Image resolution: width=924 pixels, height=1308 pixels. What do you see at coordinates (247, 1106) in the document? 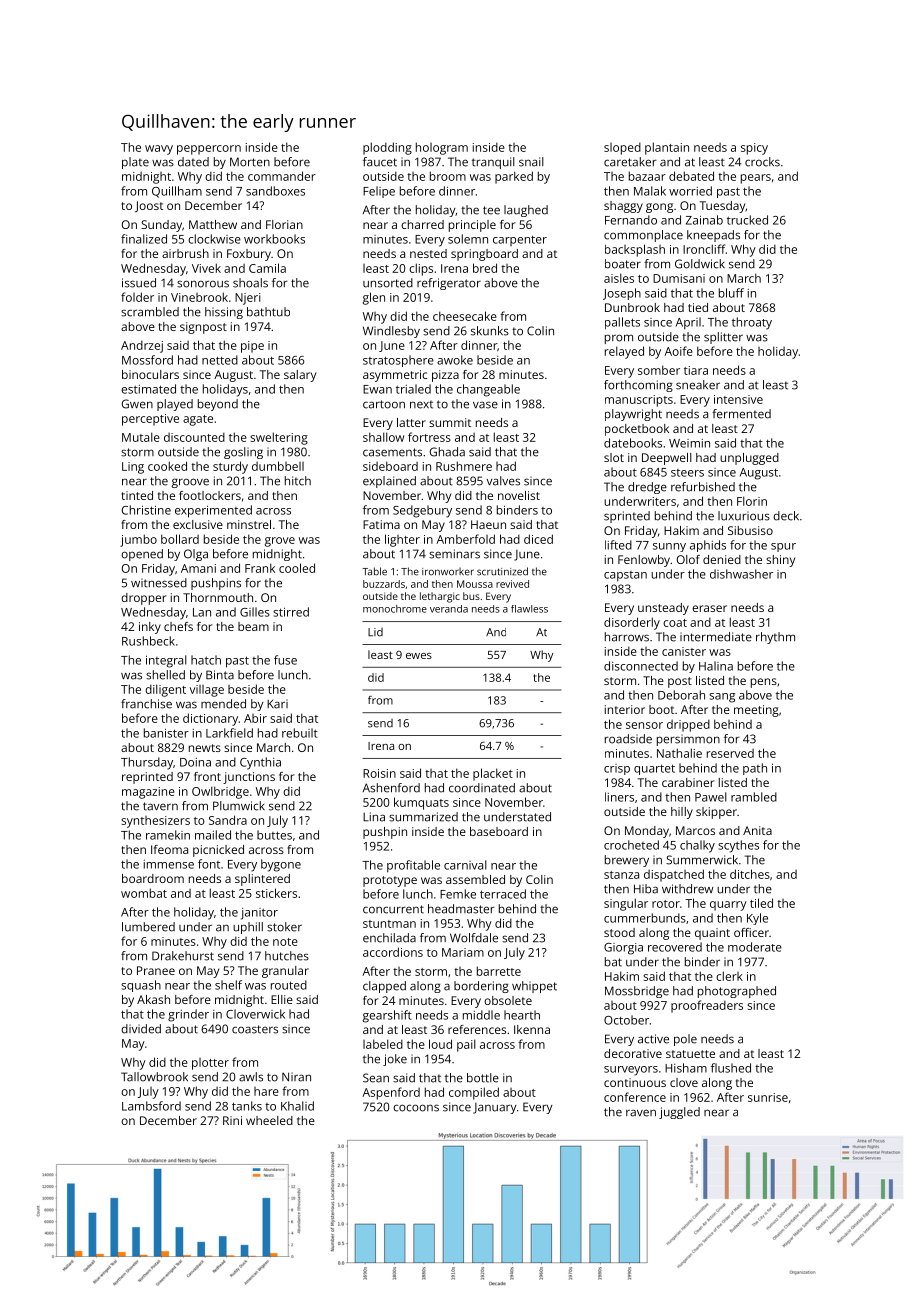
I see `tanks` at bounding box center [247, 1106].
